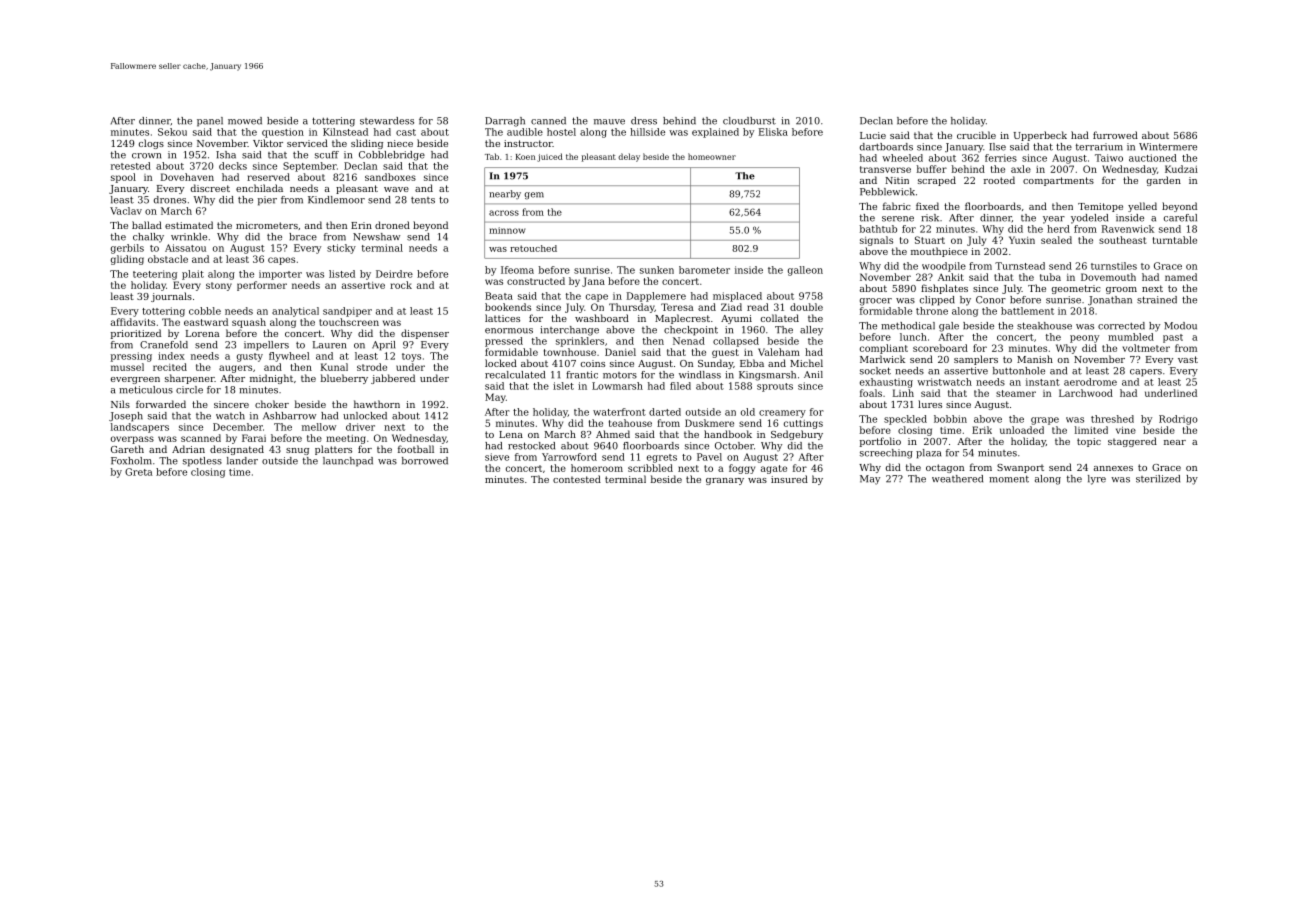 This screenshot has width=1308, height=924. Describe the element at coordinates (887, 192) in the screenshot. I see `Pebblewick` at that location.
